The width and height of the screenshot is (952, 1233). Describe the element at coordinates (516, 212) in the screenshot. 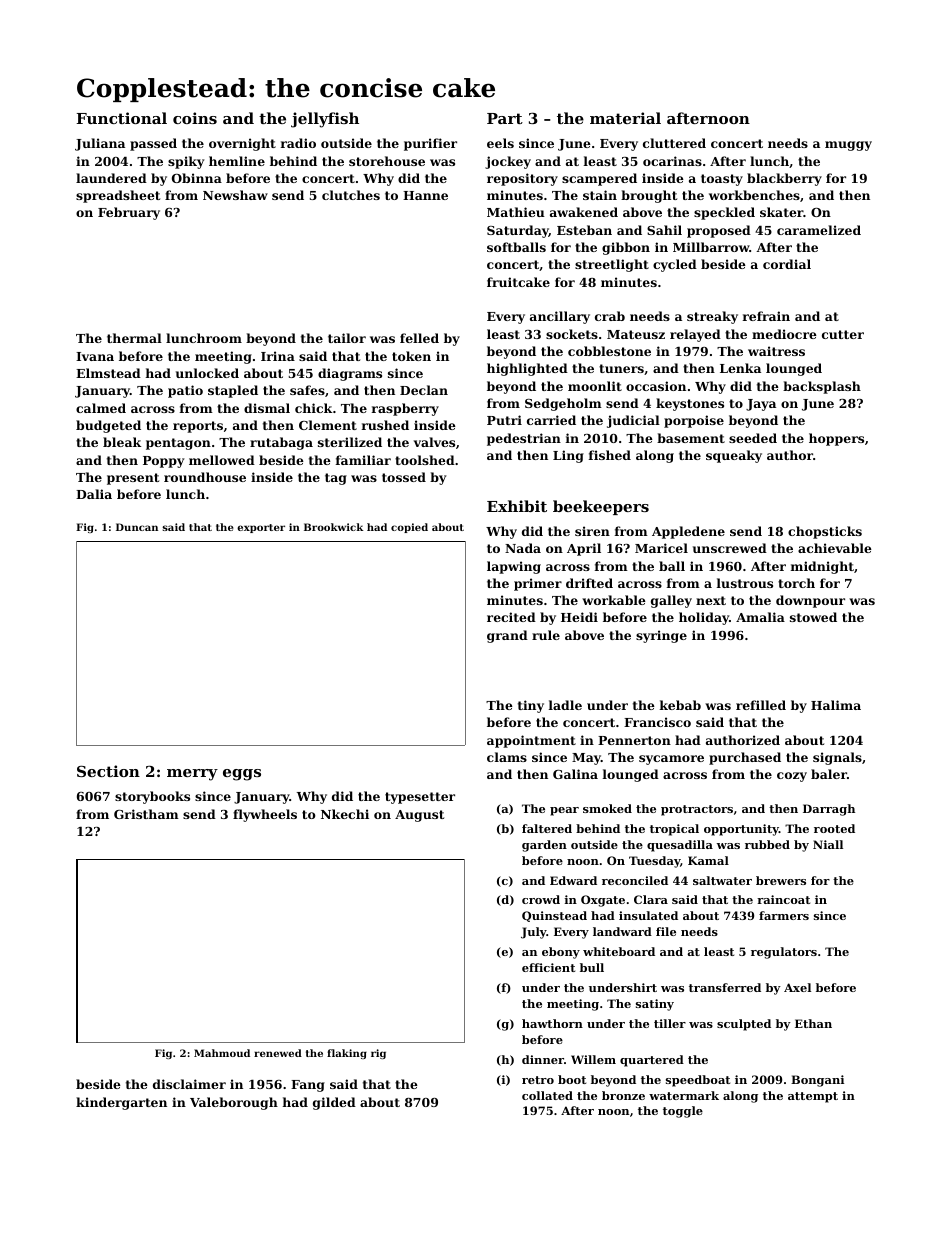

I see `Mathieu` at that location.
